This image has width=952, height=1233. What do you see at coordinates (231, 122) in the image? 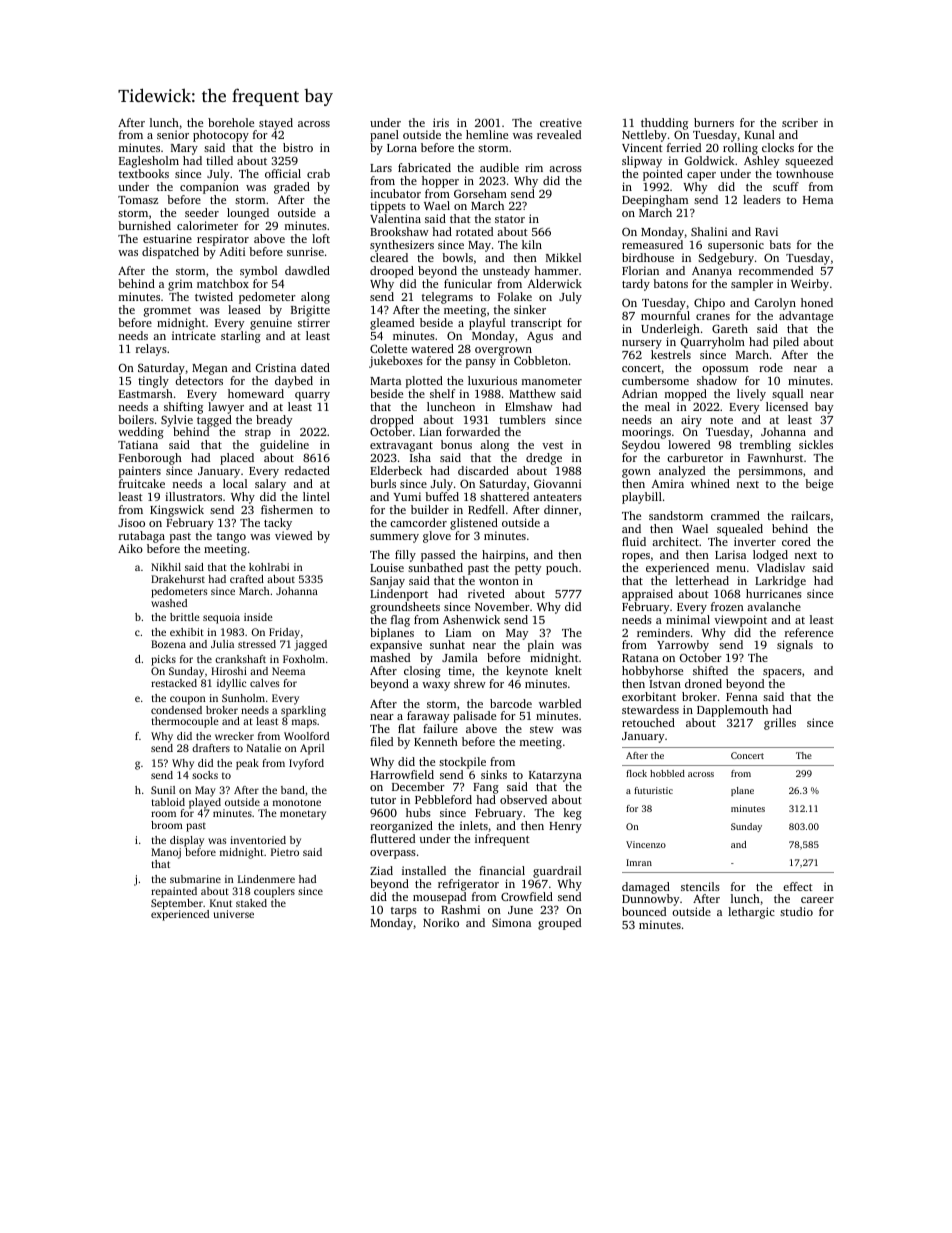
I see `borehole` at bounding box center [231, 122].
